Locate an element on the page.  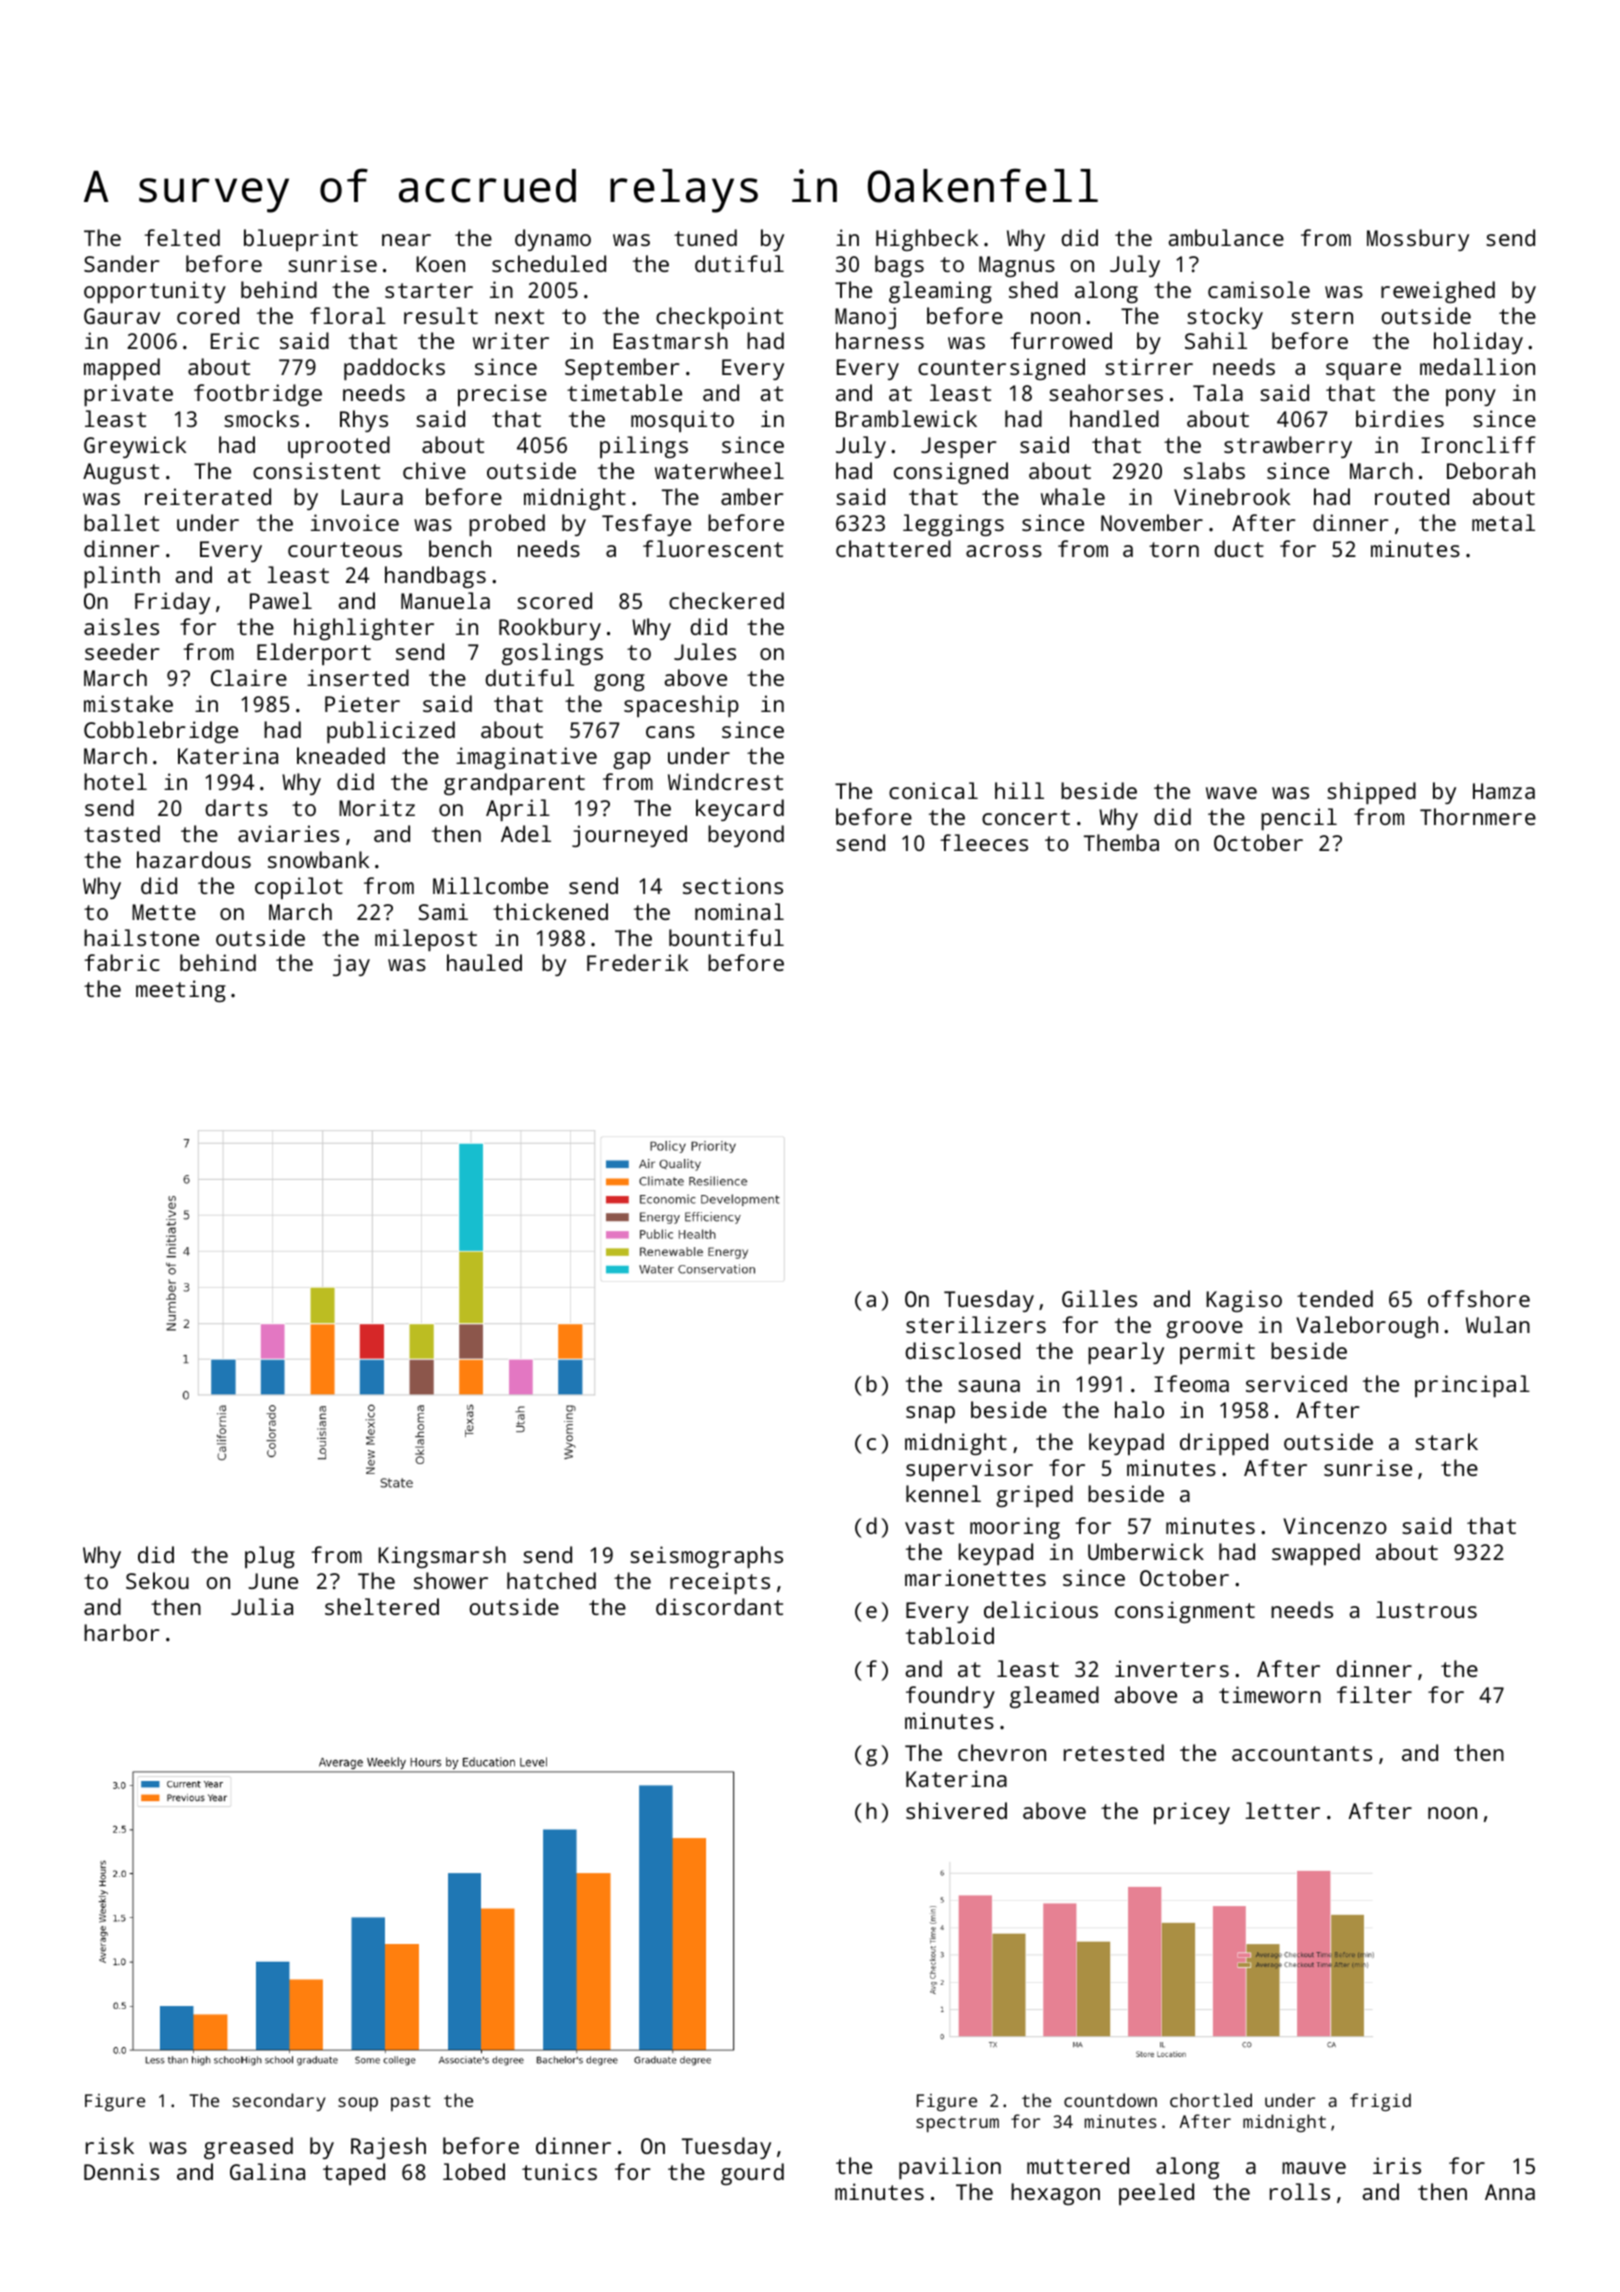
conical is located at coordinates (933, 790).
